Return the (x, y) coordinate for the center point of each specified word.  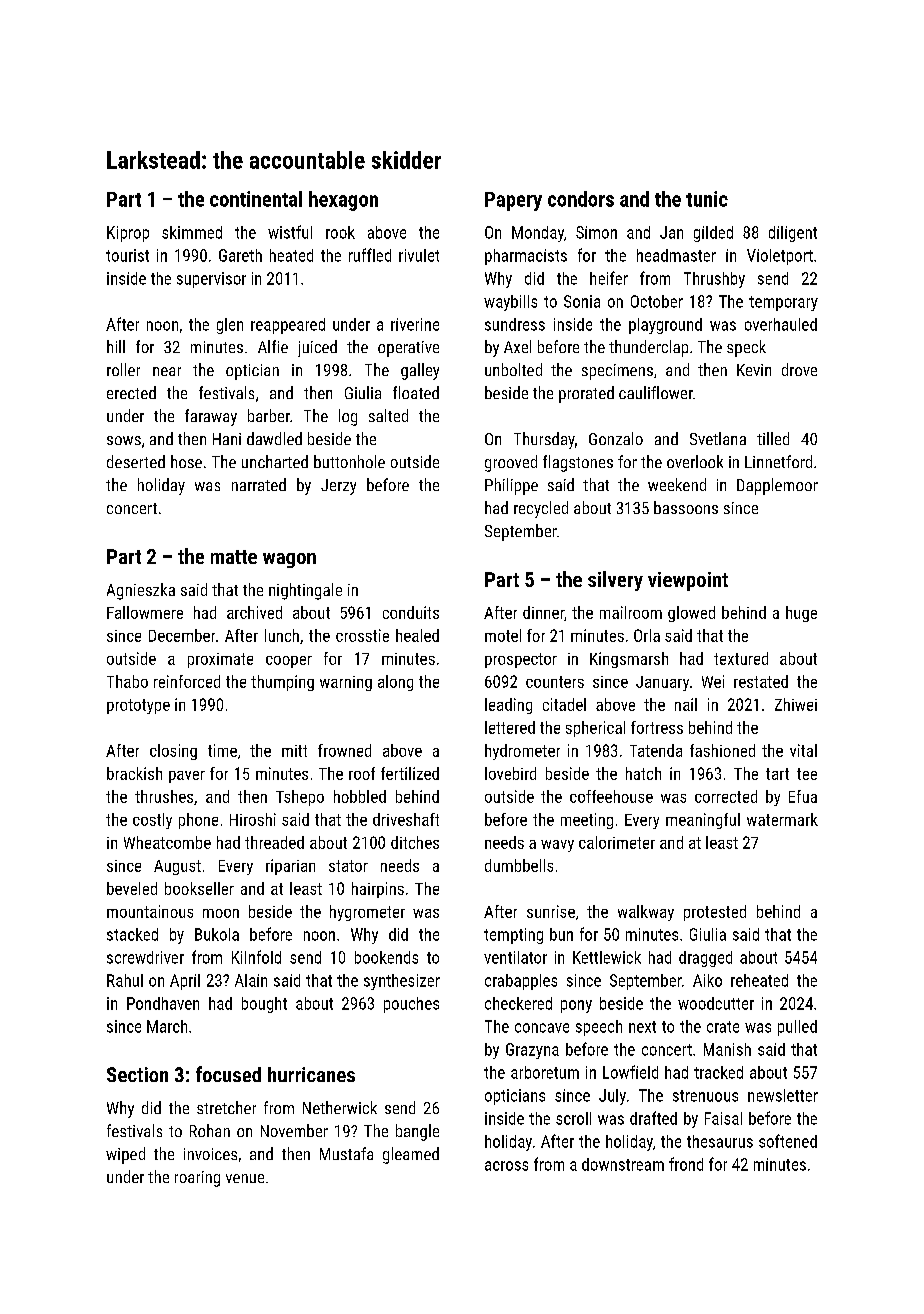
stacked (132, 934)
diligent (793, 234)
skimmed (192, 232)
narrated (259, 484)
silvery (615, 581)
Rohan (210, 1130)
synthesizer (402, 982)
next (642, 1027)
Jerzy (338, 487)
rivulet (419, 255)
